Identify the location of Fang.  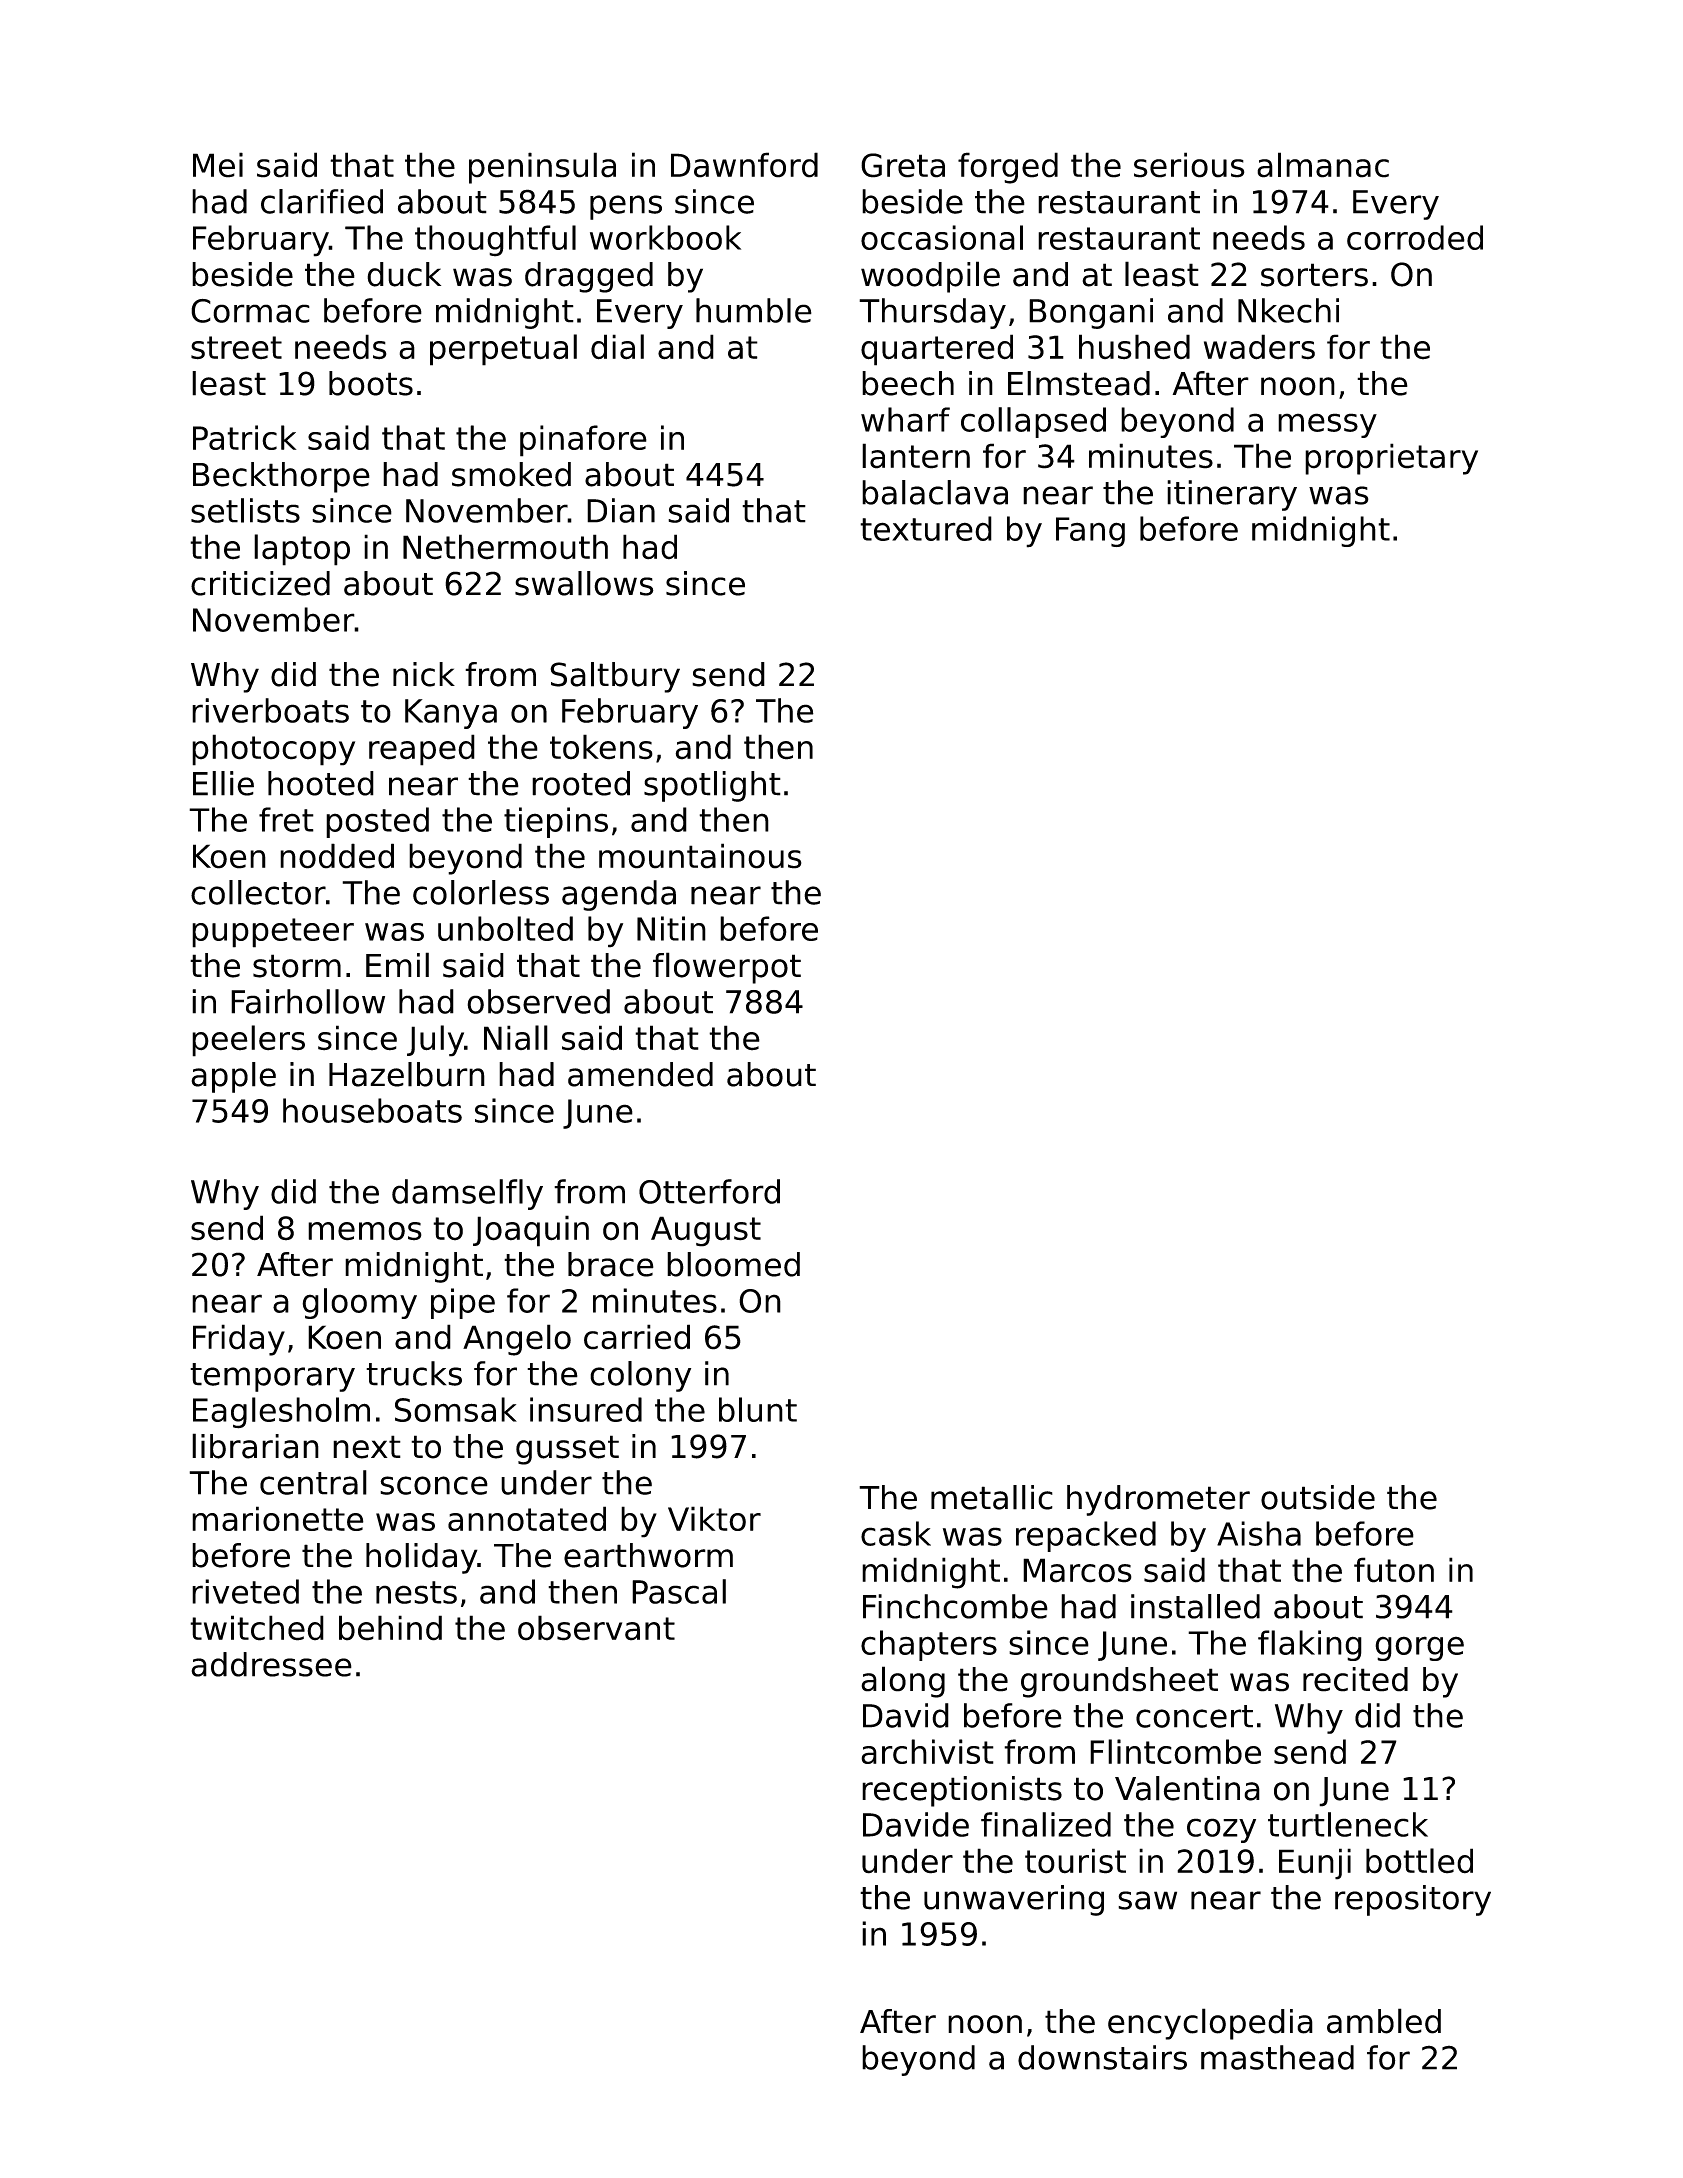
(1090, 532).
